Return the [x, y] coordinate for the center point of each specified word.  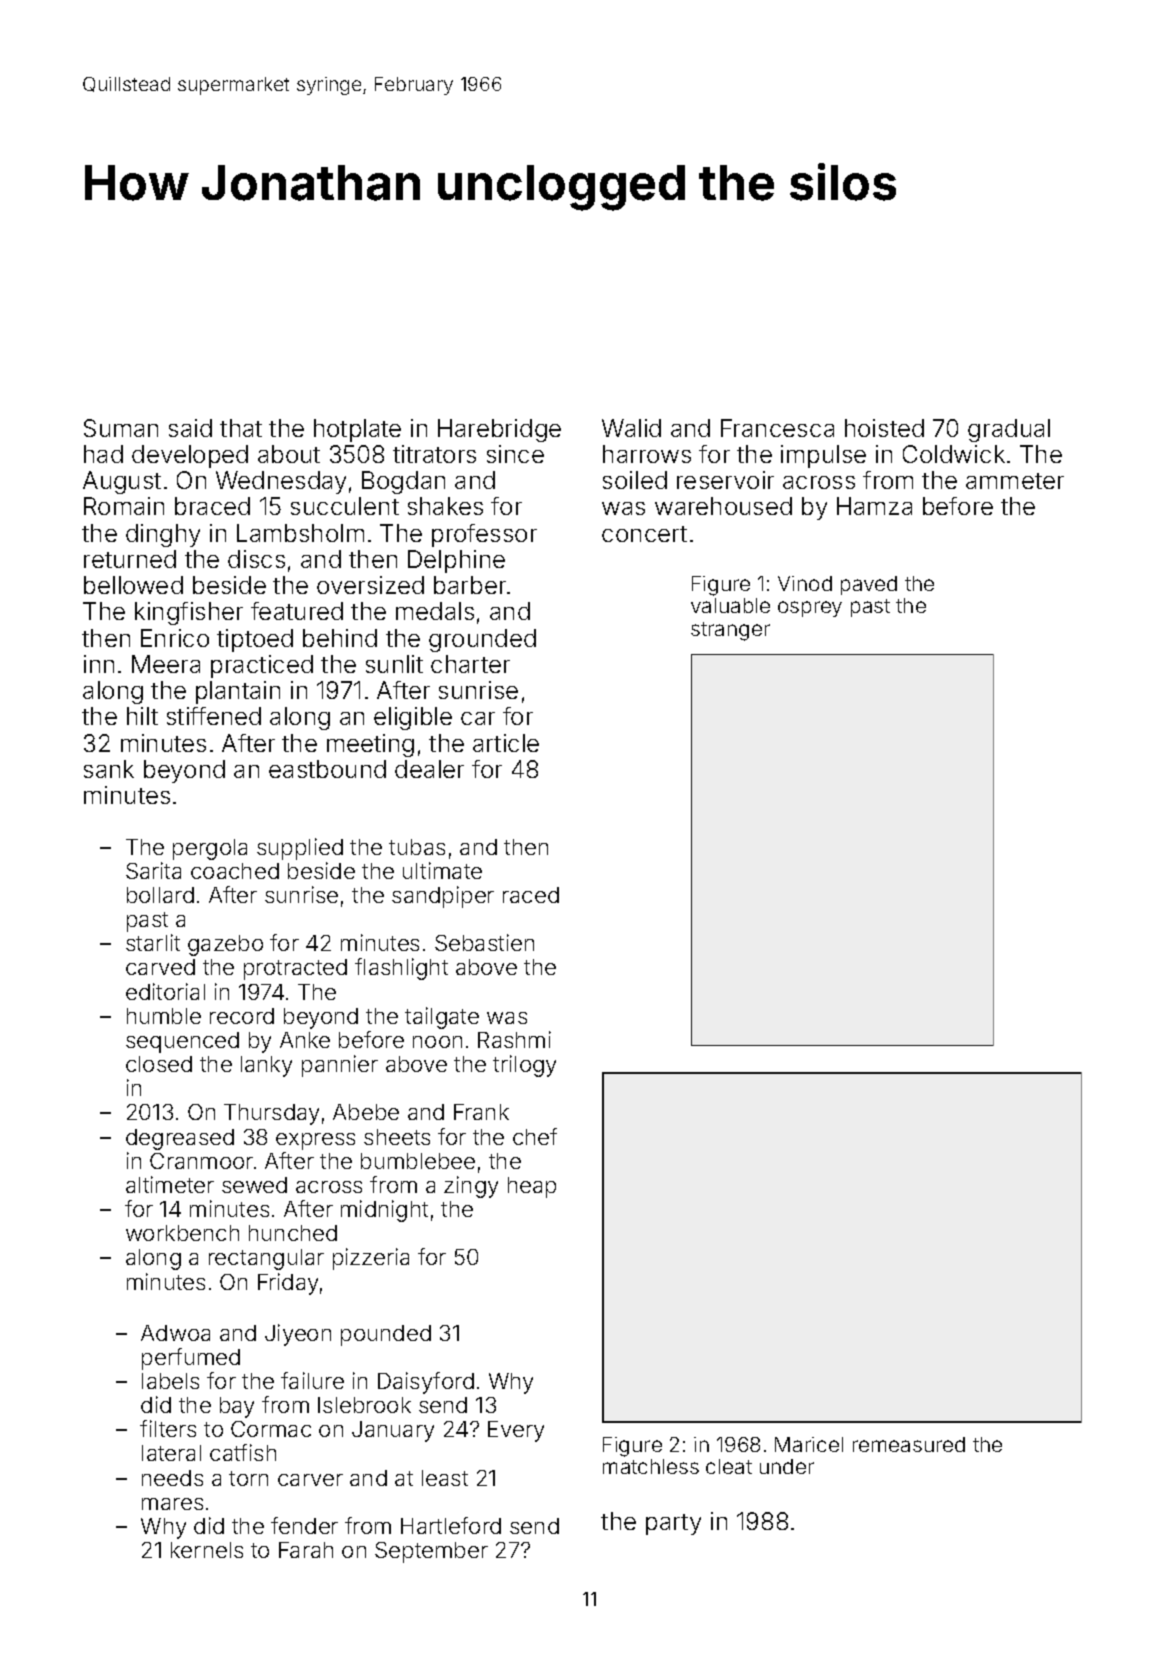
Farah [306, 1550]
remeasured [909, 1444]
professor [484, 535]
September [431, 1552]
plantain [238, 692]
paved [869, 585]
